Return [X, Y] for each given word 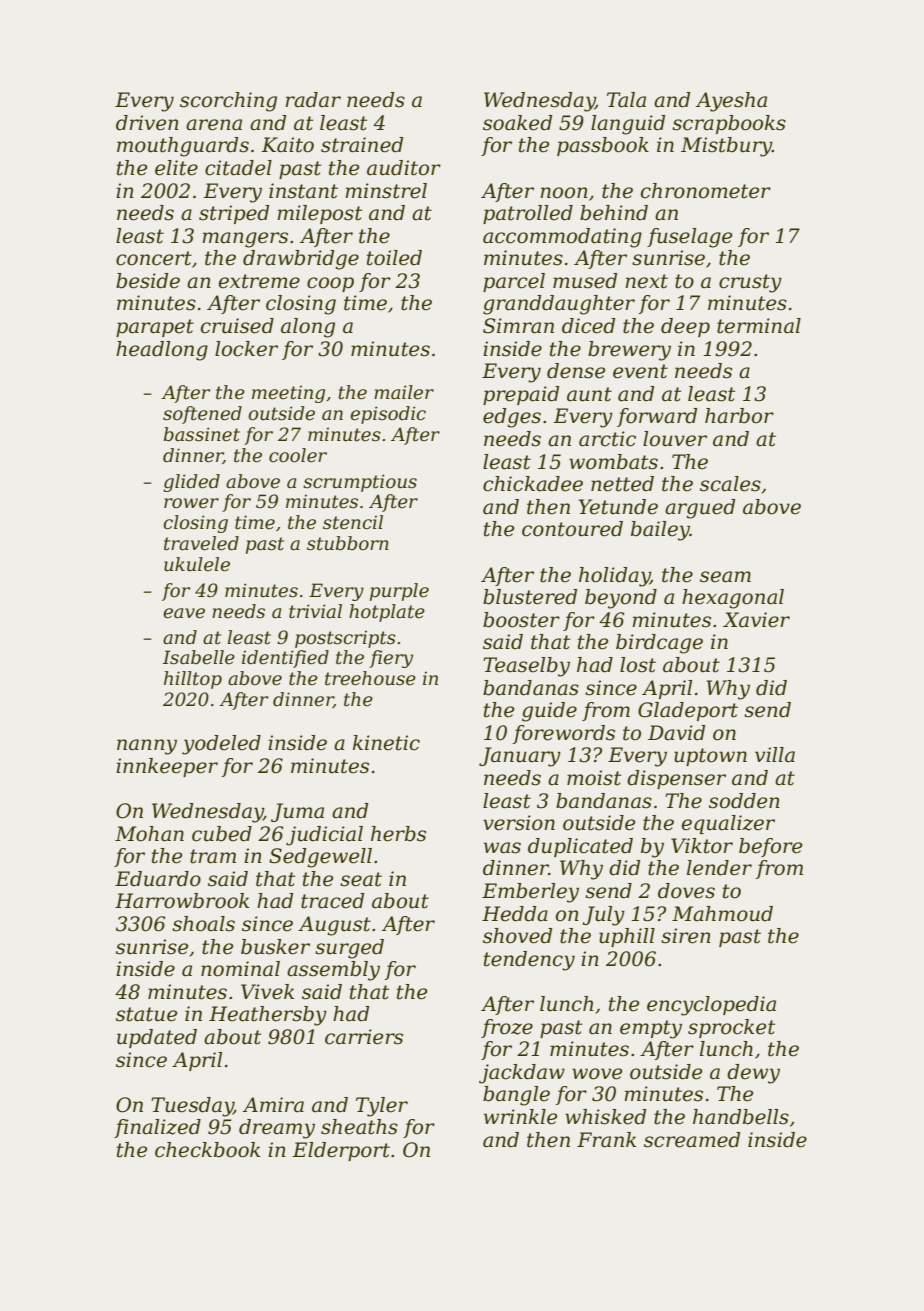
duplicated [580, 847]
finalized [157, 1128]
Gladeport [688, 711]
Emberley [530, 893]
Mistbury [726, 147]
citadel [238, 168]
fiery [391, 659]
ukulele [197, 564]
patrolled [528, 214]
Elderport [341, 1151]
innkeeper [167, 767]
